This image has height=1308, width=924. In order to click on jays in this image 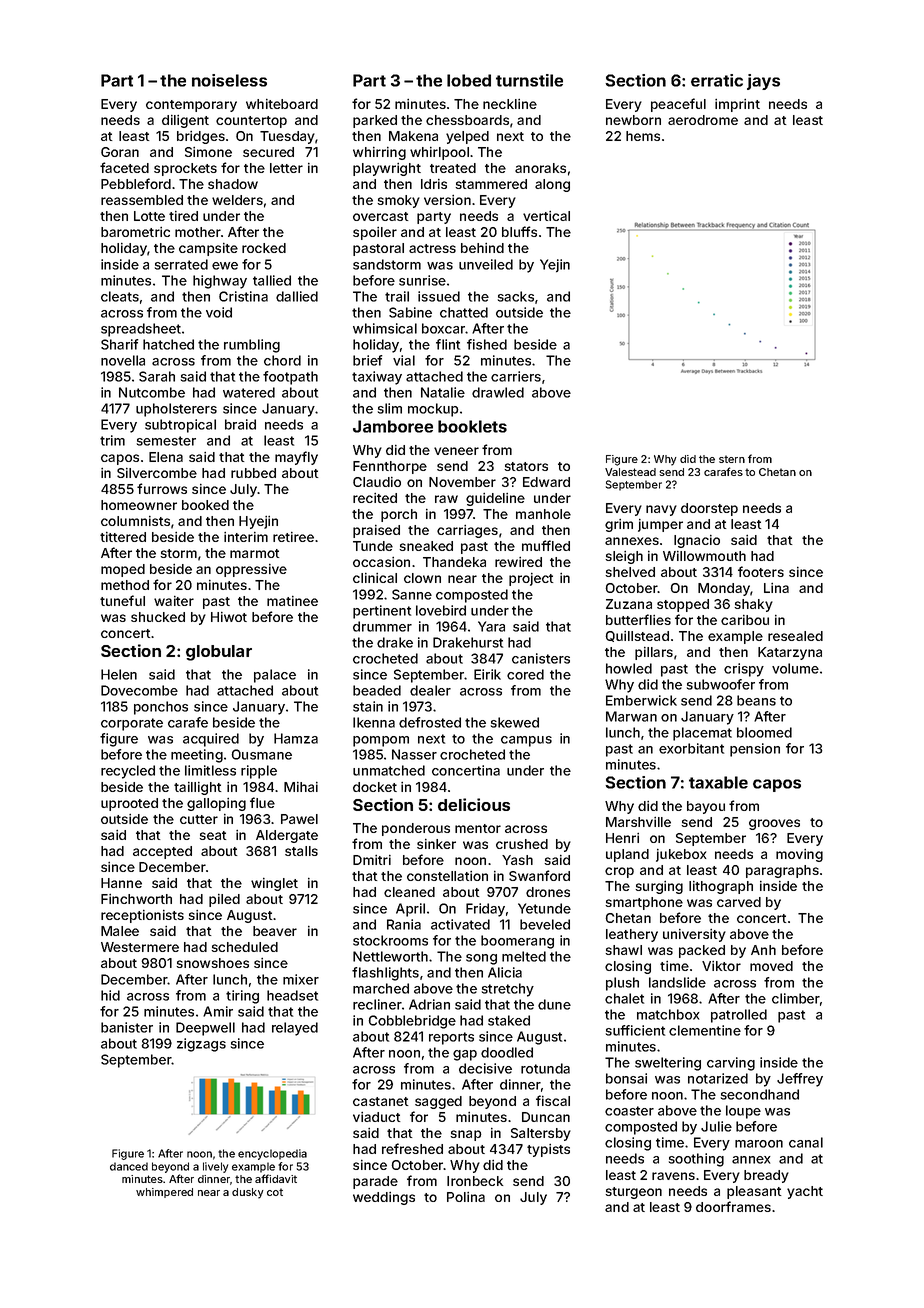, I will do `click(763, 82)`.
